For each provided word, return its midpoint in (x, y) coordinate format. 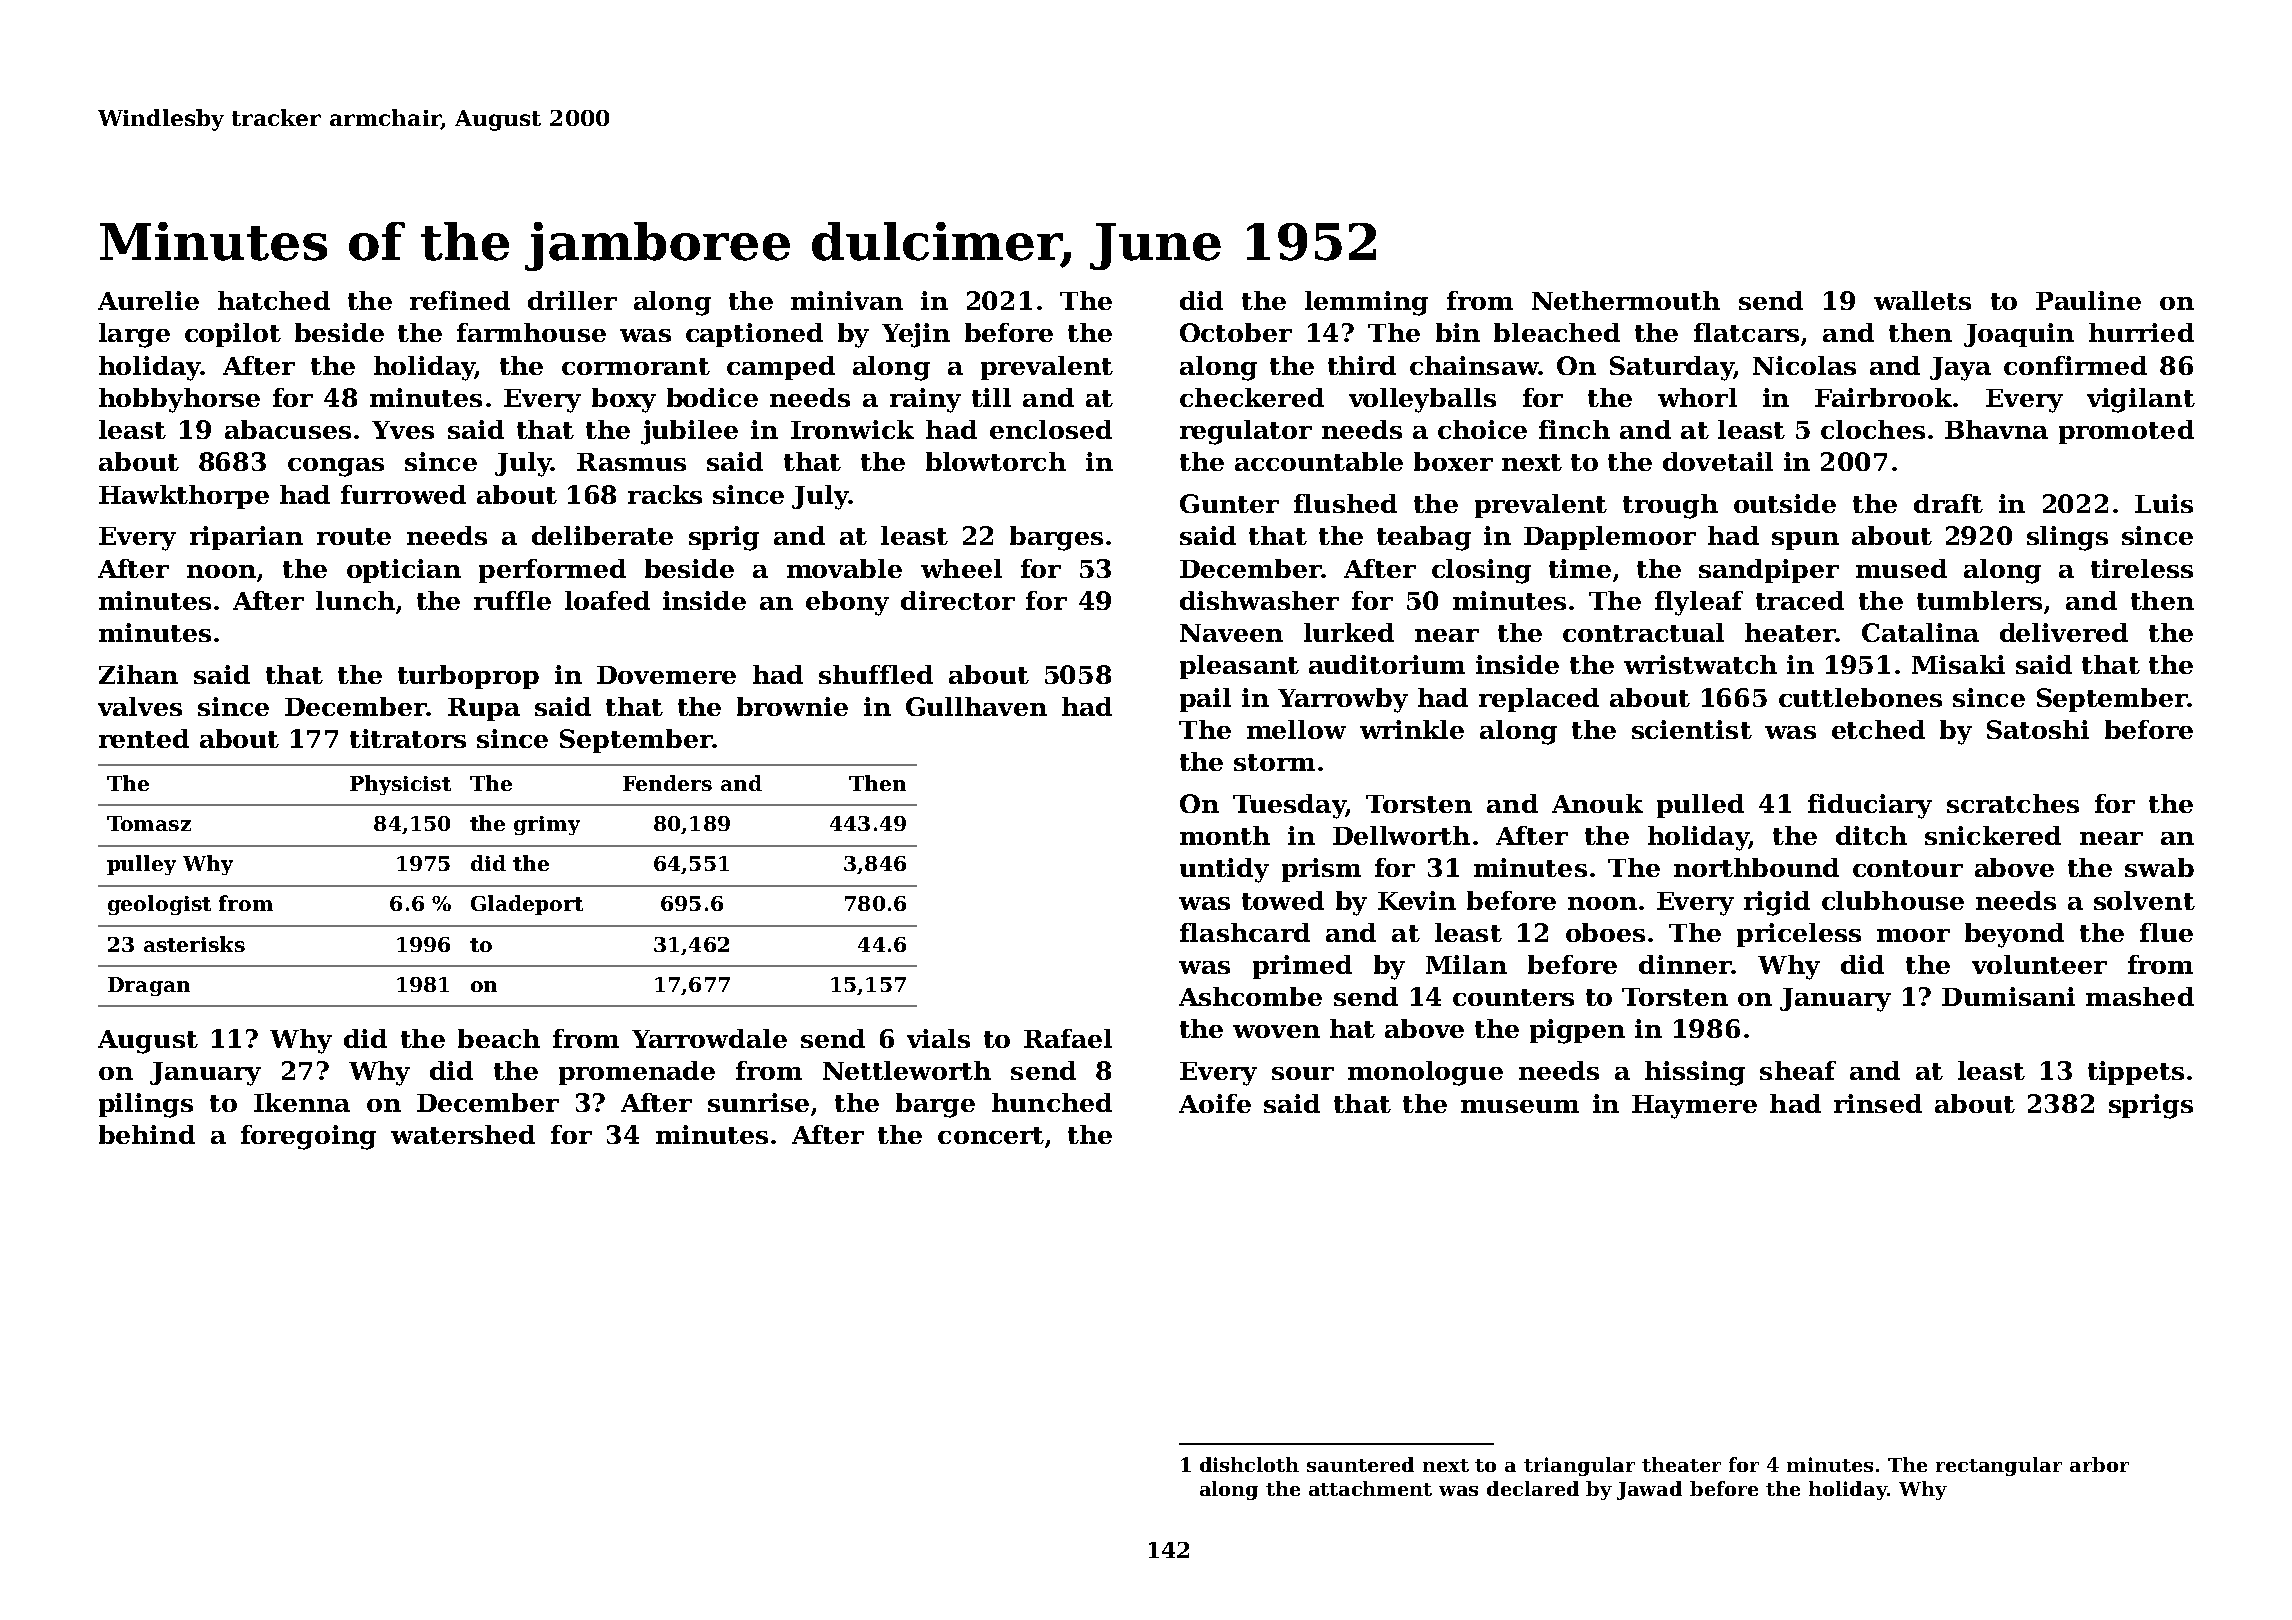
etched (1878, 729)
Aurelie (148, 300)
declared (1533, 1488)
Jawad (1649, 1490)
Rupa (484, 709)
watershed (463, 1134)
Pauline (2088, 300)
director (958, 600)
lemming (1366, 303)
